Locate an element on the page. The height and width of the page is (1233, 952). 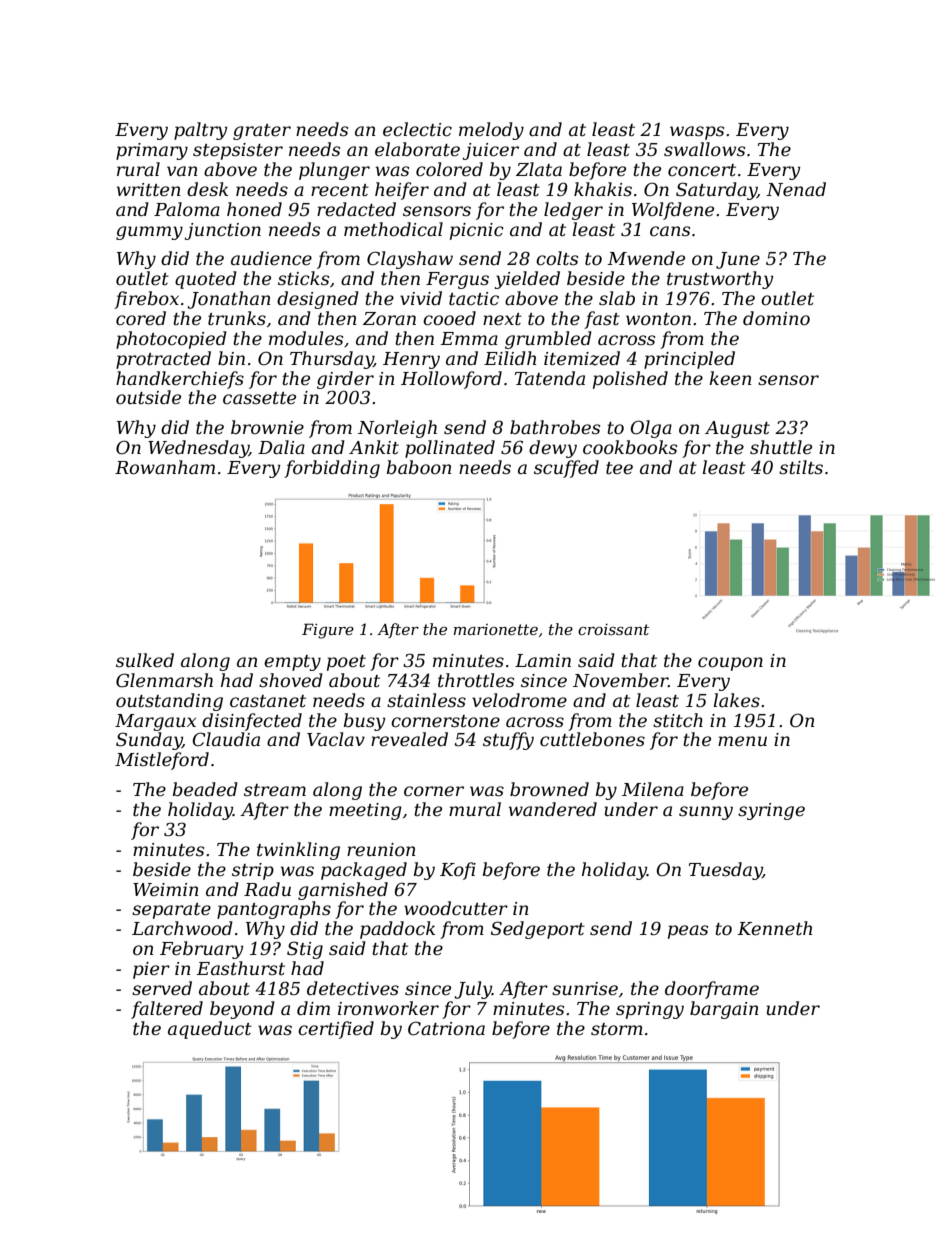
domino is located at coordinates (776, 318).
